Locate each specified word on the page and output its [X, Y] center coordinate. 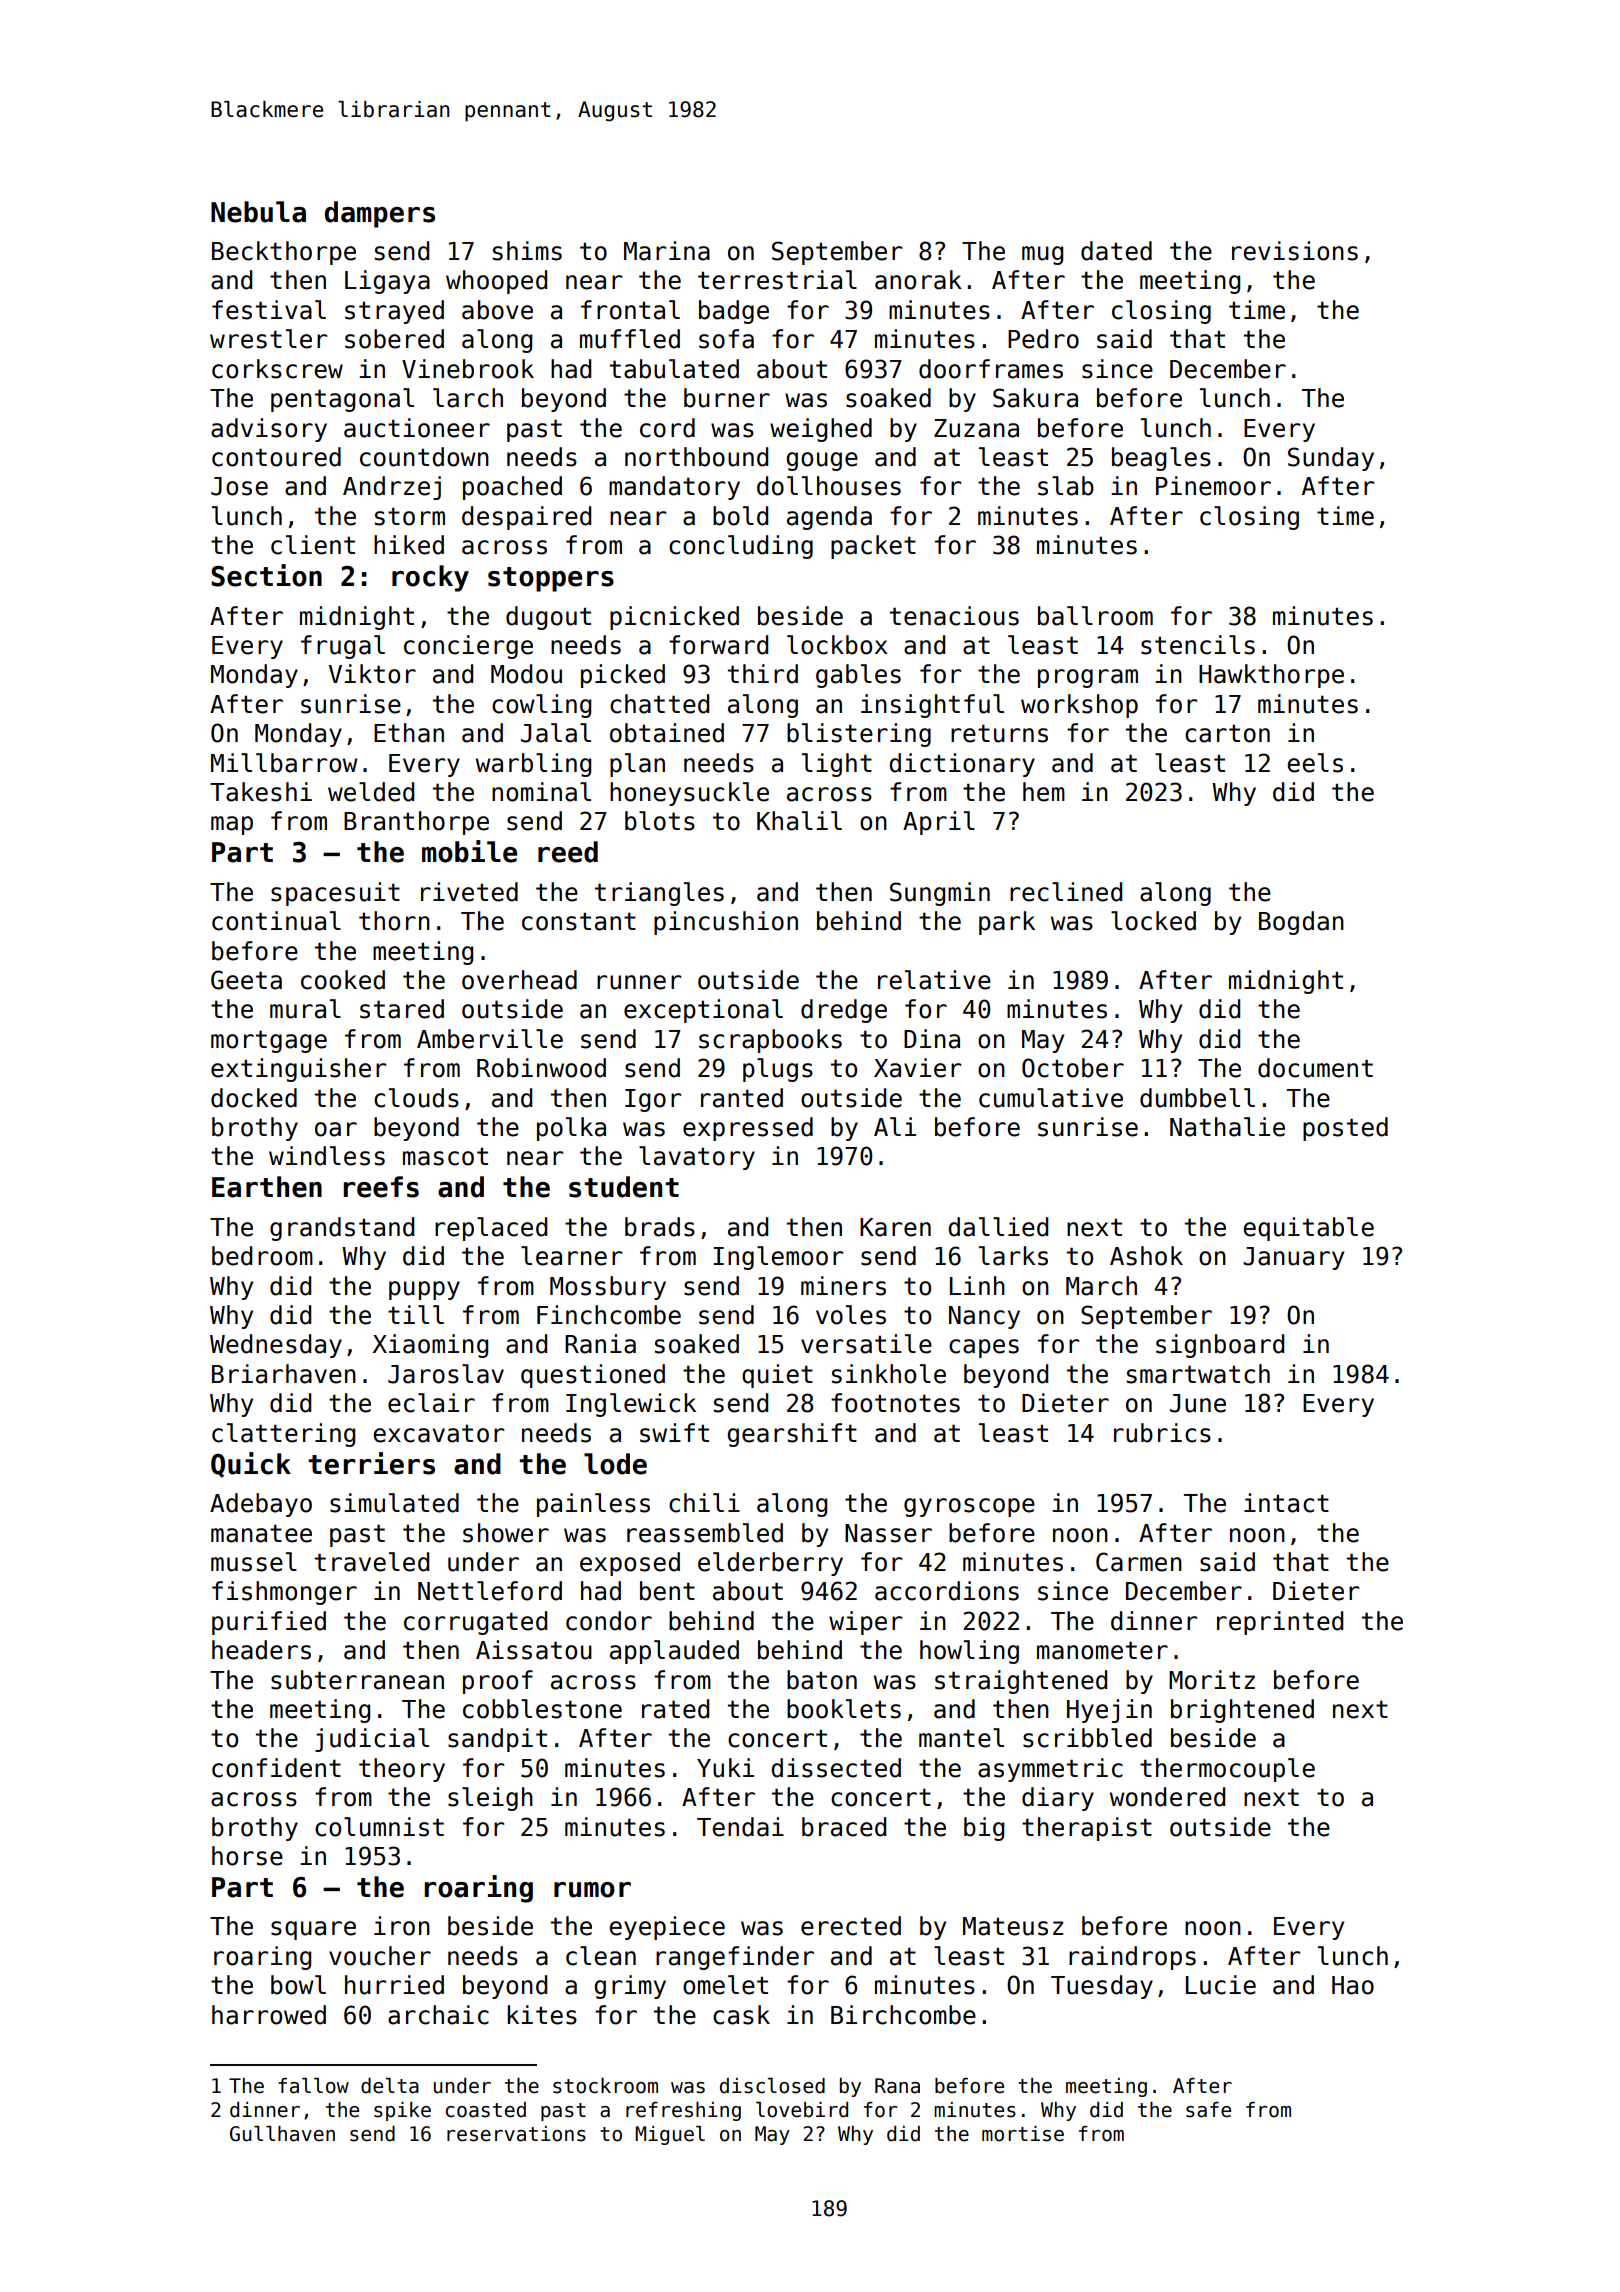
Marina [667, 251]
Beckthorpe [284, 253]
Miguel [670, 2135]
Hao [1353, 1985]
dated [1116, 251]
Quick [251, 1465]
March [1101, 1286]
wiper [865, 1623]
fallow [313, 2086]
